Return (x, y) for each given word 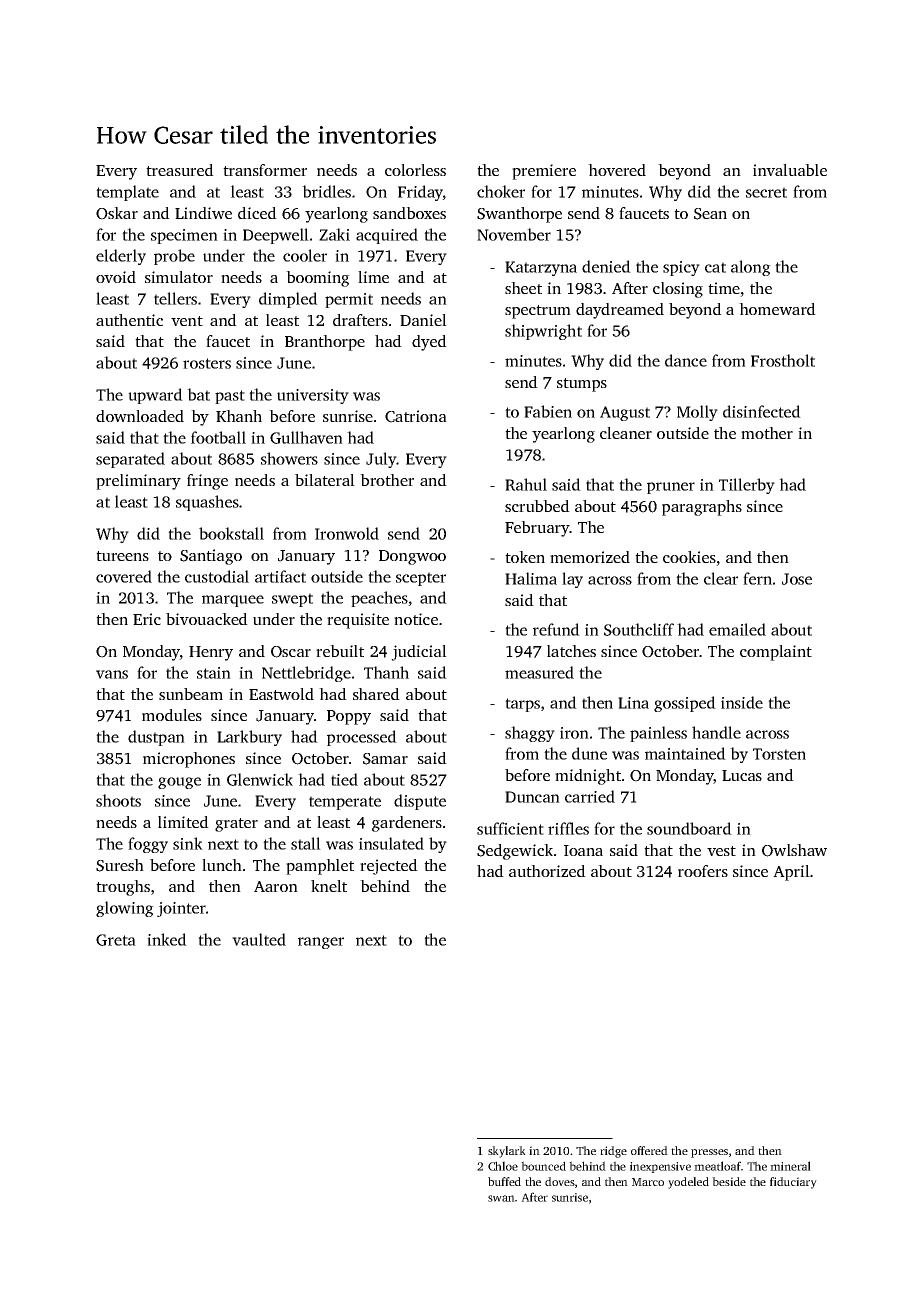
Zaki (334, 234)
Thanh (386, 672)
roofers (703, 871)
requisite (358, 621)
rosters (207, 363)
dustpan (156, 738)
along (751, 268)
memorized (590, 557)
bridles (326, 191)
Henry (211, 653)
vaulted (259, 939)
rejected (389, 867)
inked (167, 939)
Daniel (423, 320)
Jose (797, 579)
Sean (710, 214)
